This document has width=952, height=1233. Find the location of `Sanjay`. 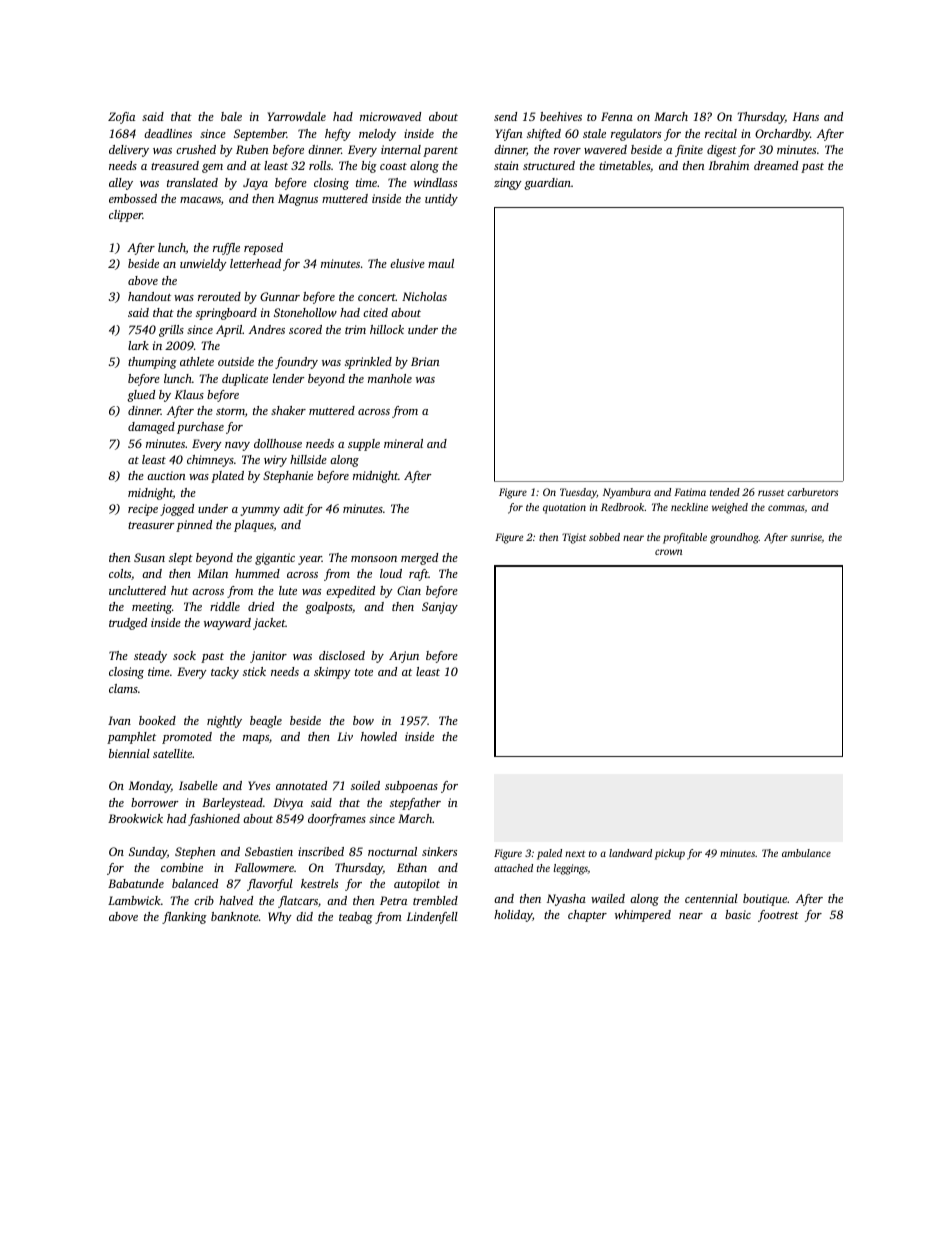

Sanjay is located at coordinates (440, 608).
